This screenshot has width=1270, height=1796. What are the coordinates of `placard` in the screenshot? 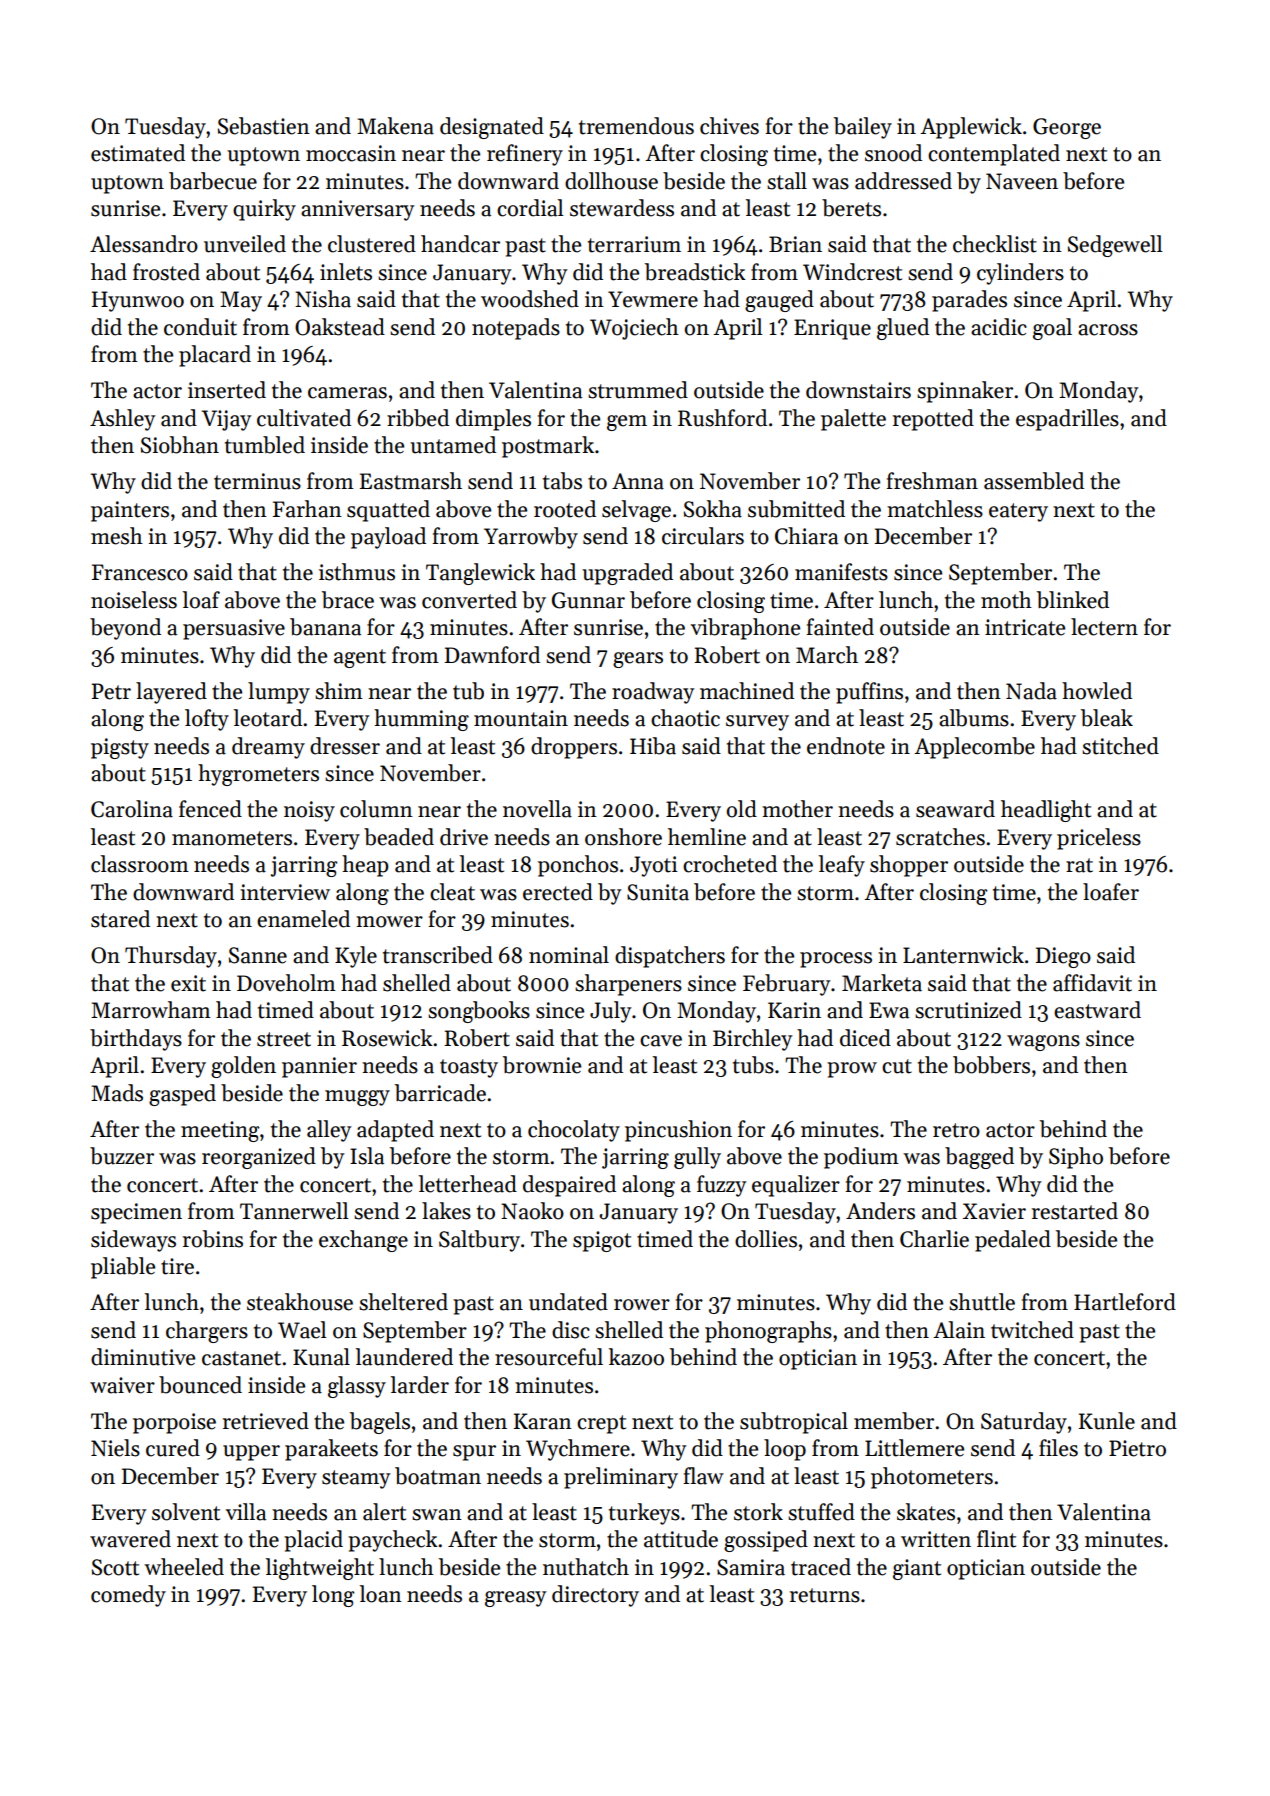 It's located at (215, 356).
